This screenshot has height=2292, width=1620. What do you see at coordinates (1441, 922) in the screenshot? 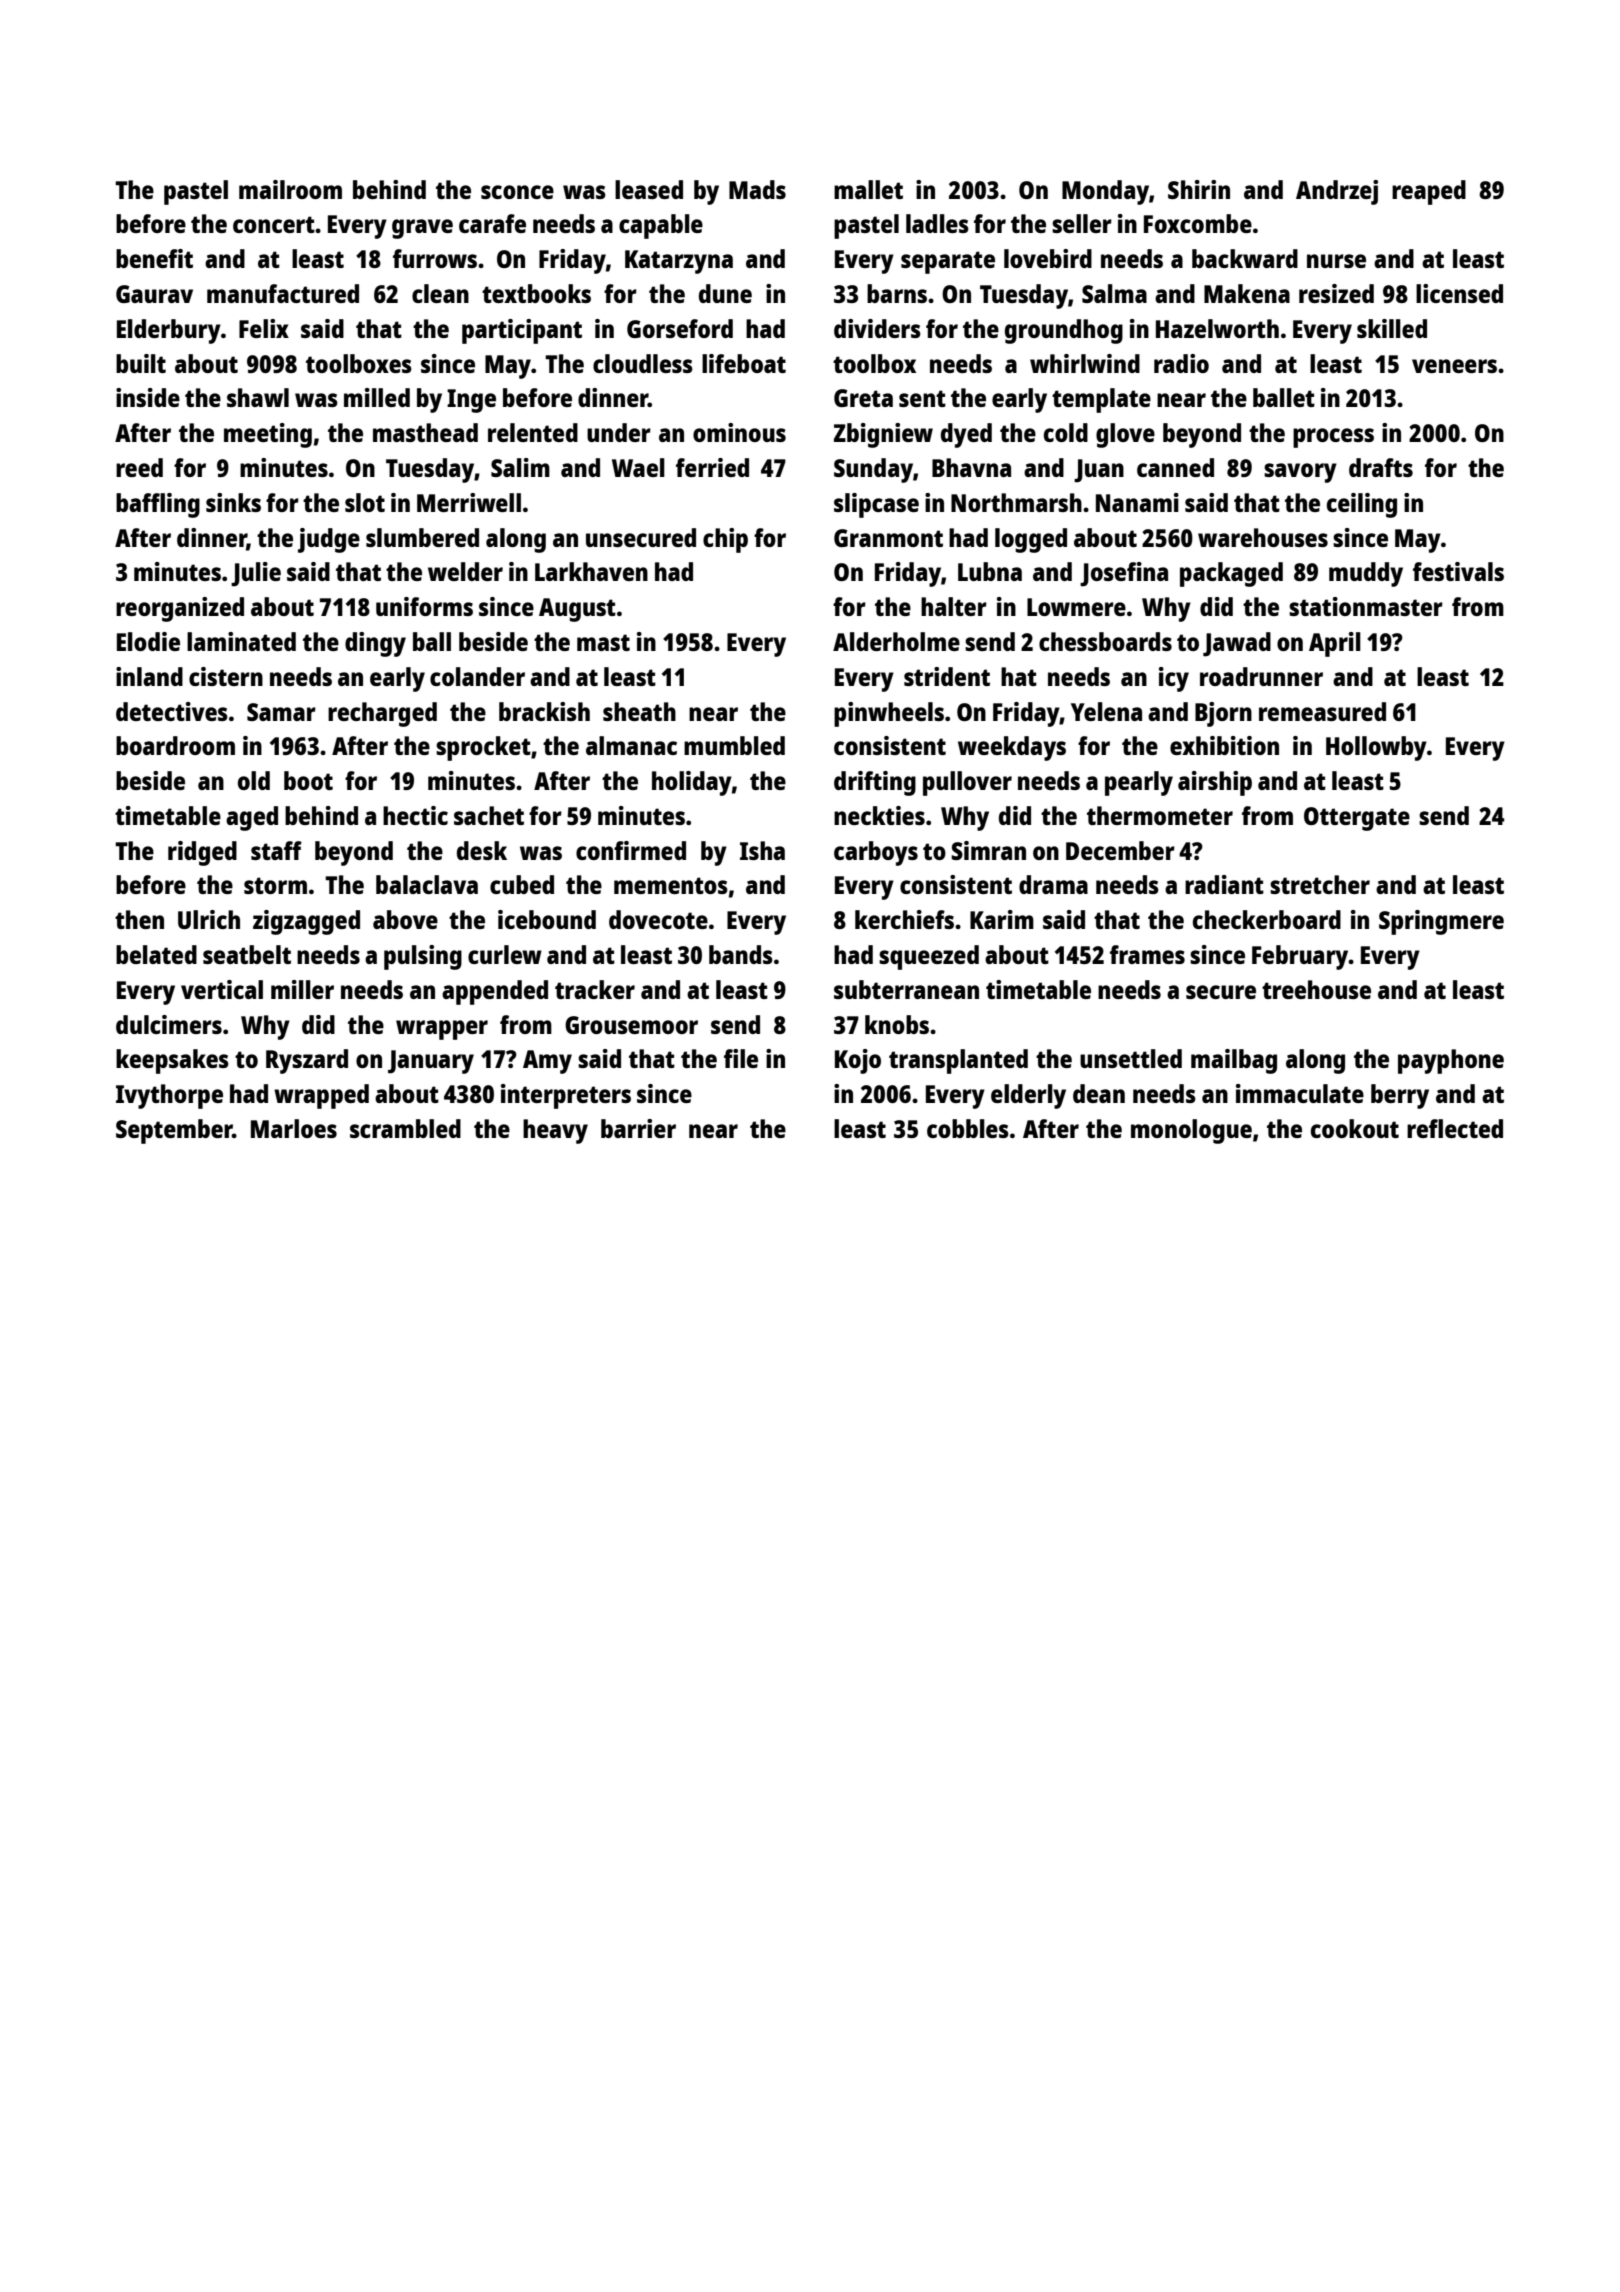
I see `Springmere` at bounding box center [1441, 922].
